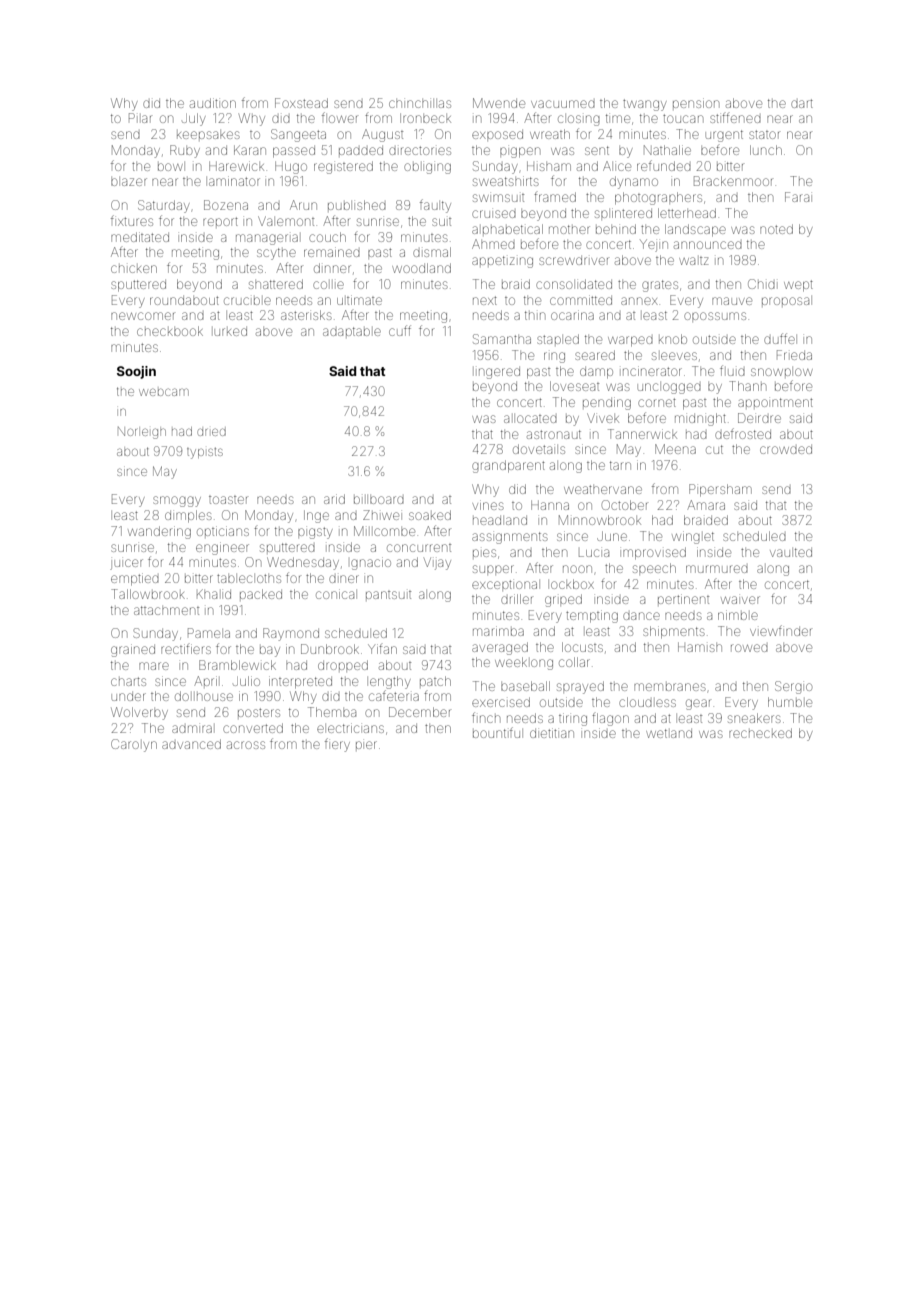  I want to click on rechecked, so click(760, 733).
